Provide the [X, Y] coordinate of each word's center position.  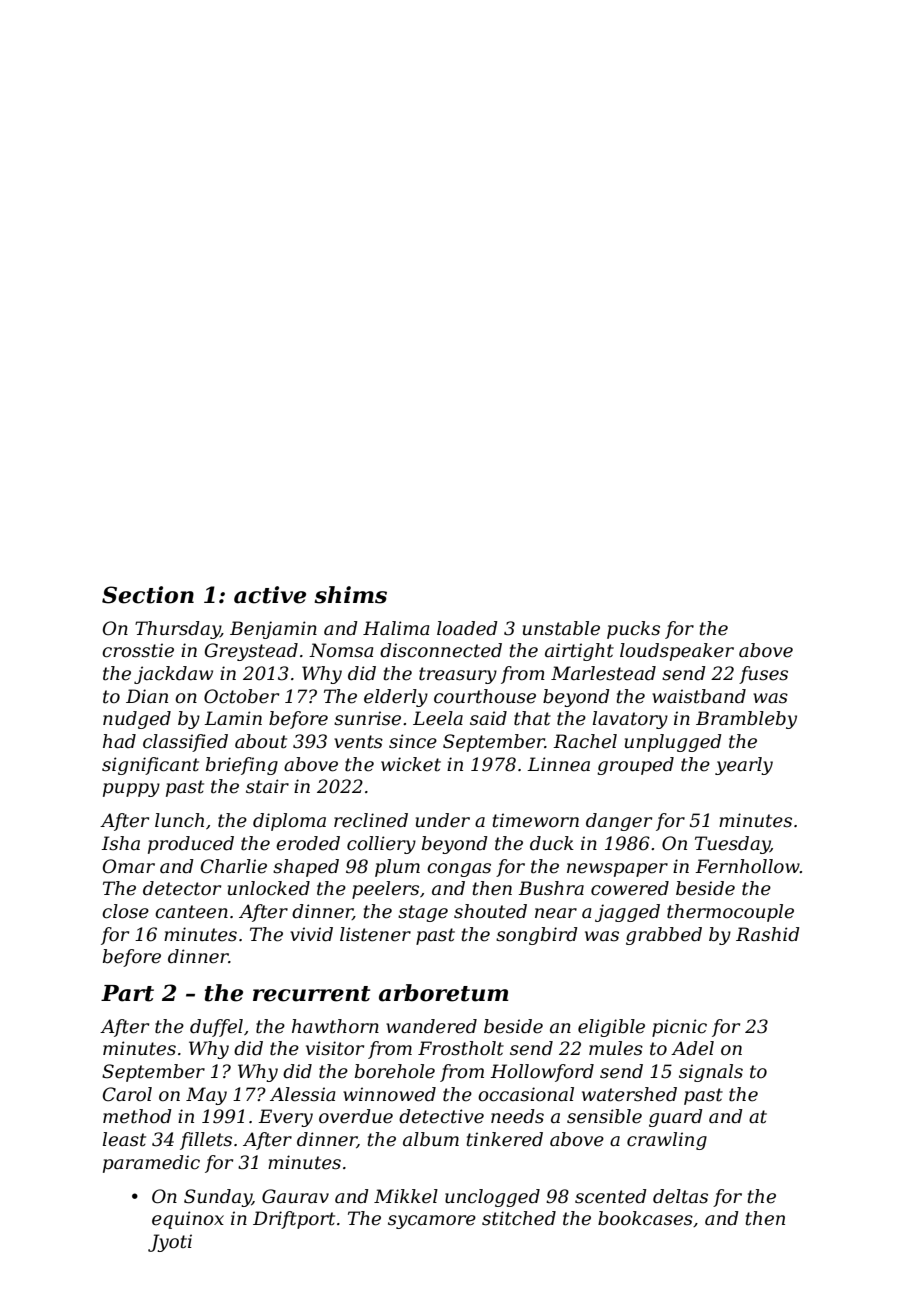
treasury [458, 675]
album [431, 1139]
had [119, 741]
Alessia [302, 1094]
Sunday [218, 1198]
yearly [744, 766]
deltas [680, 1196]
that [532, 718]
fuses [763, 675]
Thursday [177, 630]
